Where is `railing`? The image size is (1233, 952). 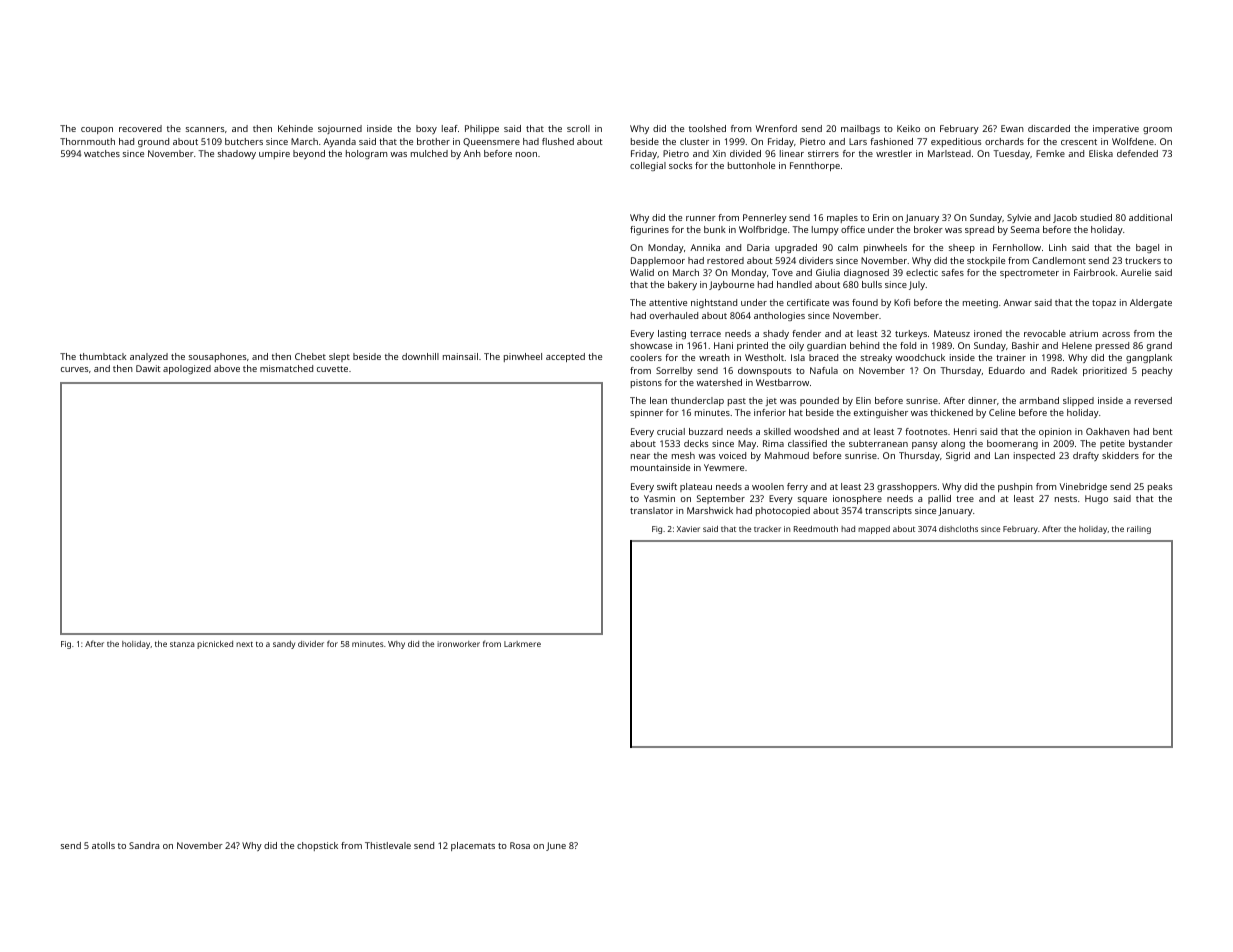 railing is located at coordinates (1139, 530).
